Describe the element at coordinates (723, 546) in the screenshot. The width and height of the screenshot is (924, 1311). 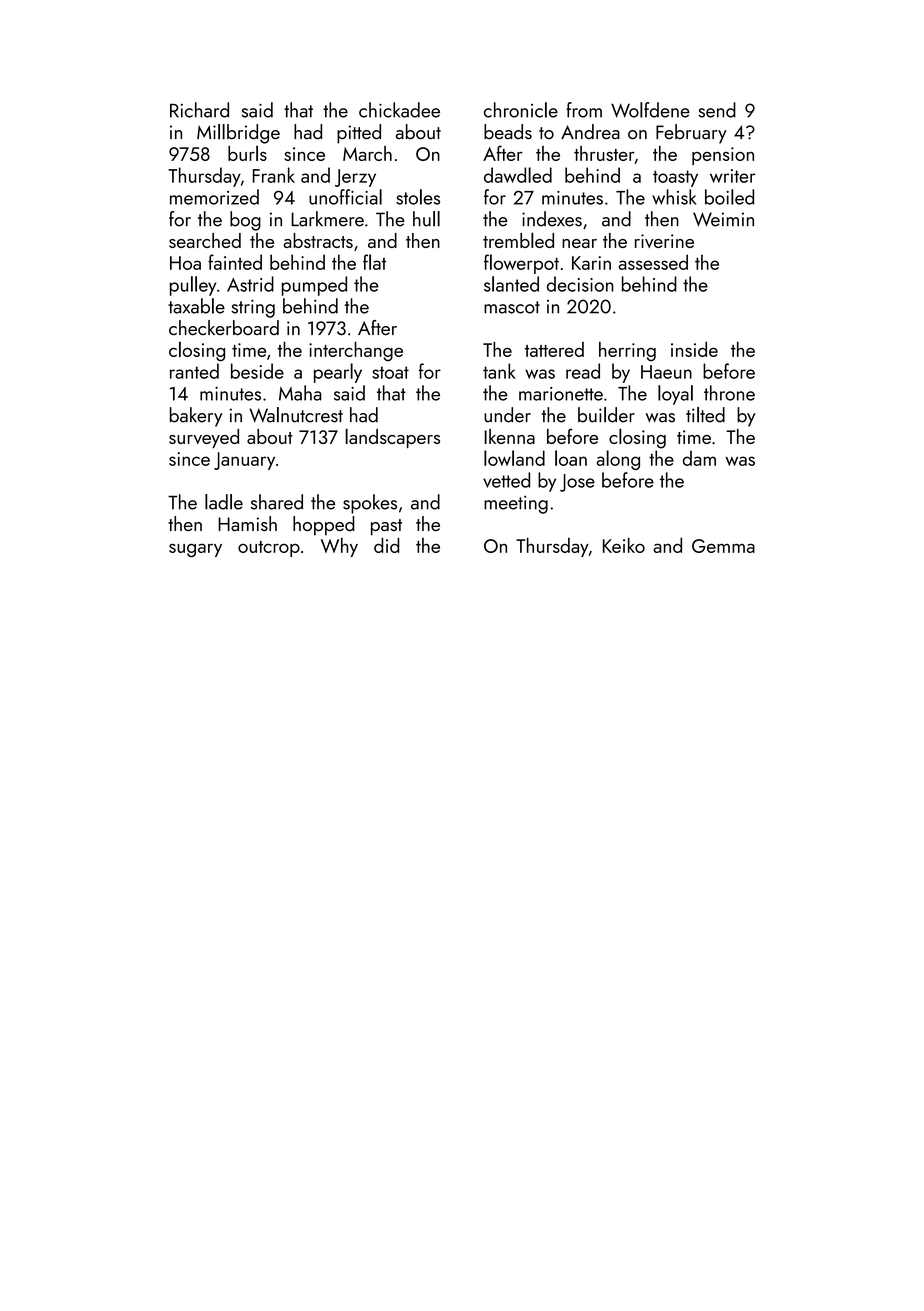
I see `Gemma` at that location.
